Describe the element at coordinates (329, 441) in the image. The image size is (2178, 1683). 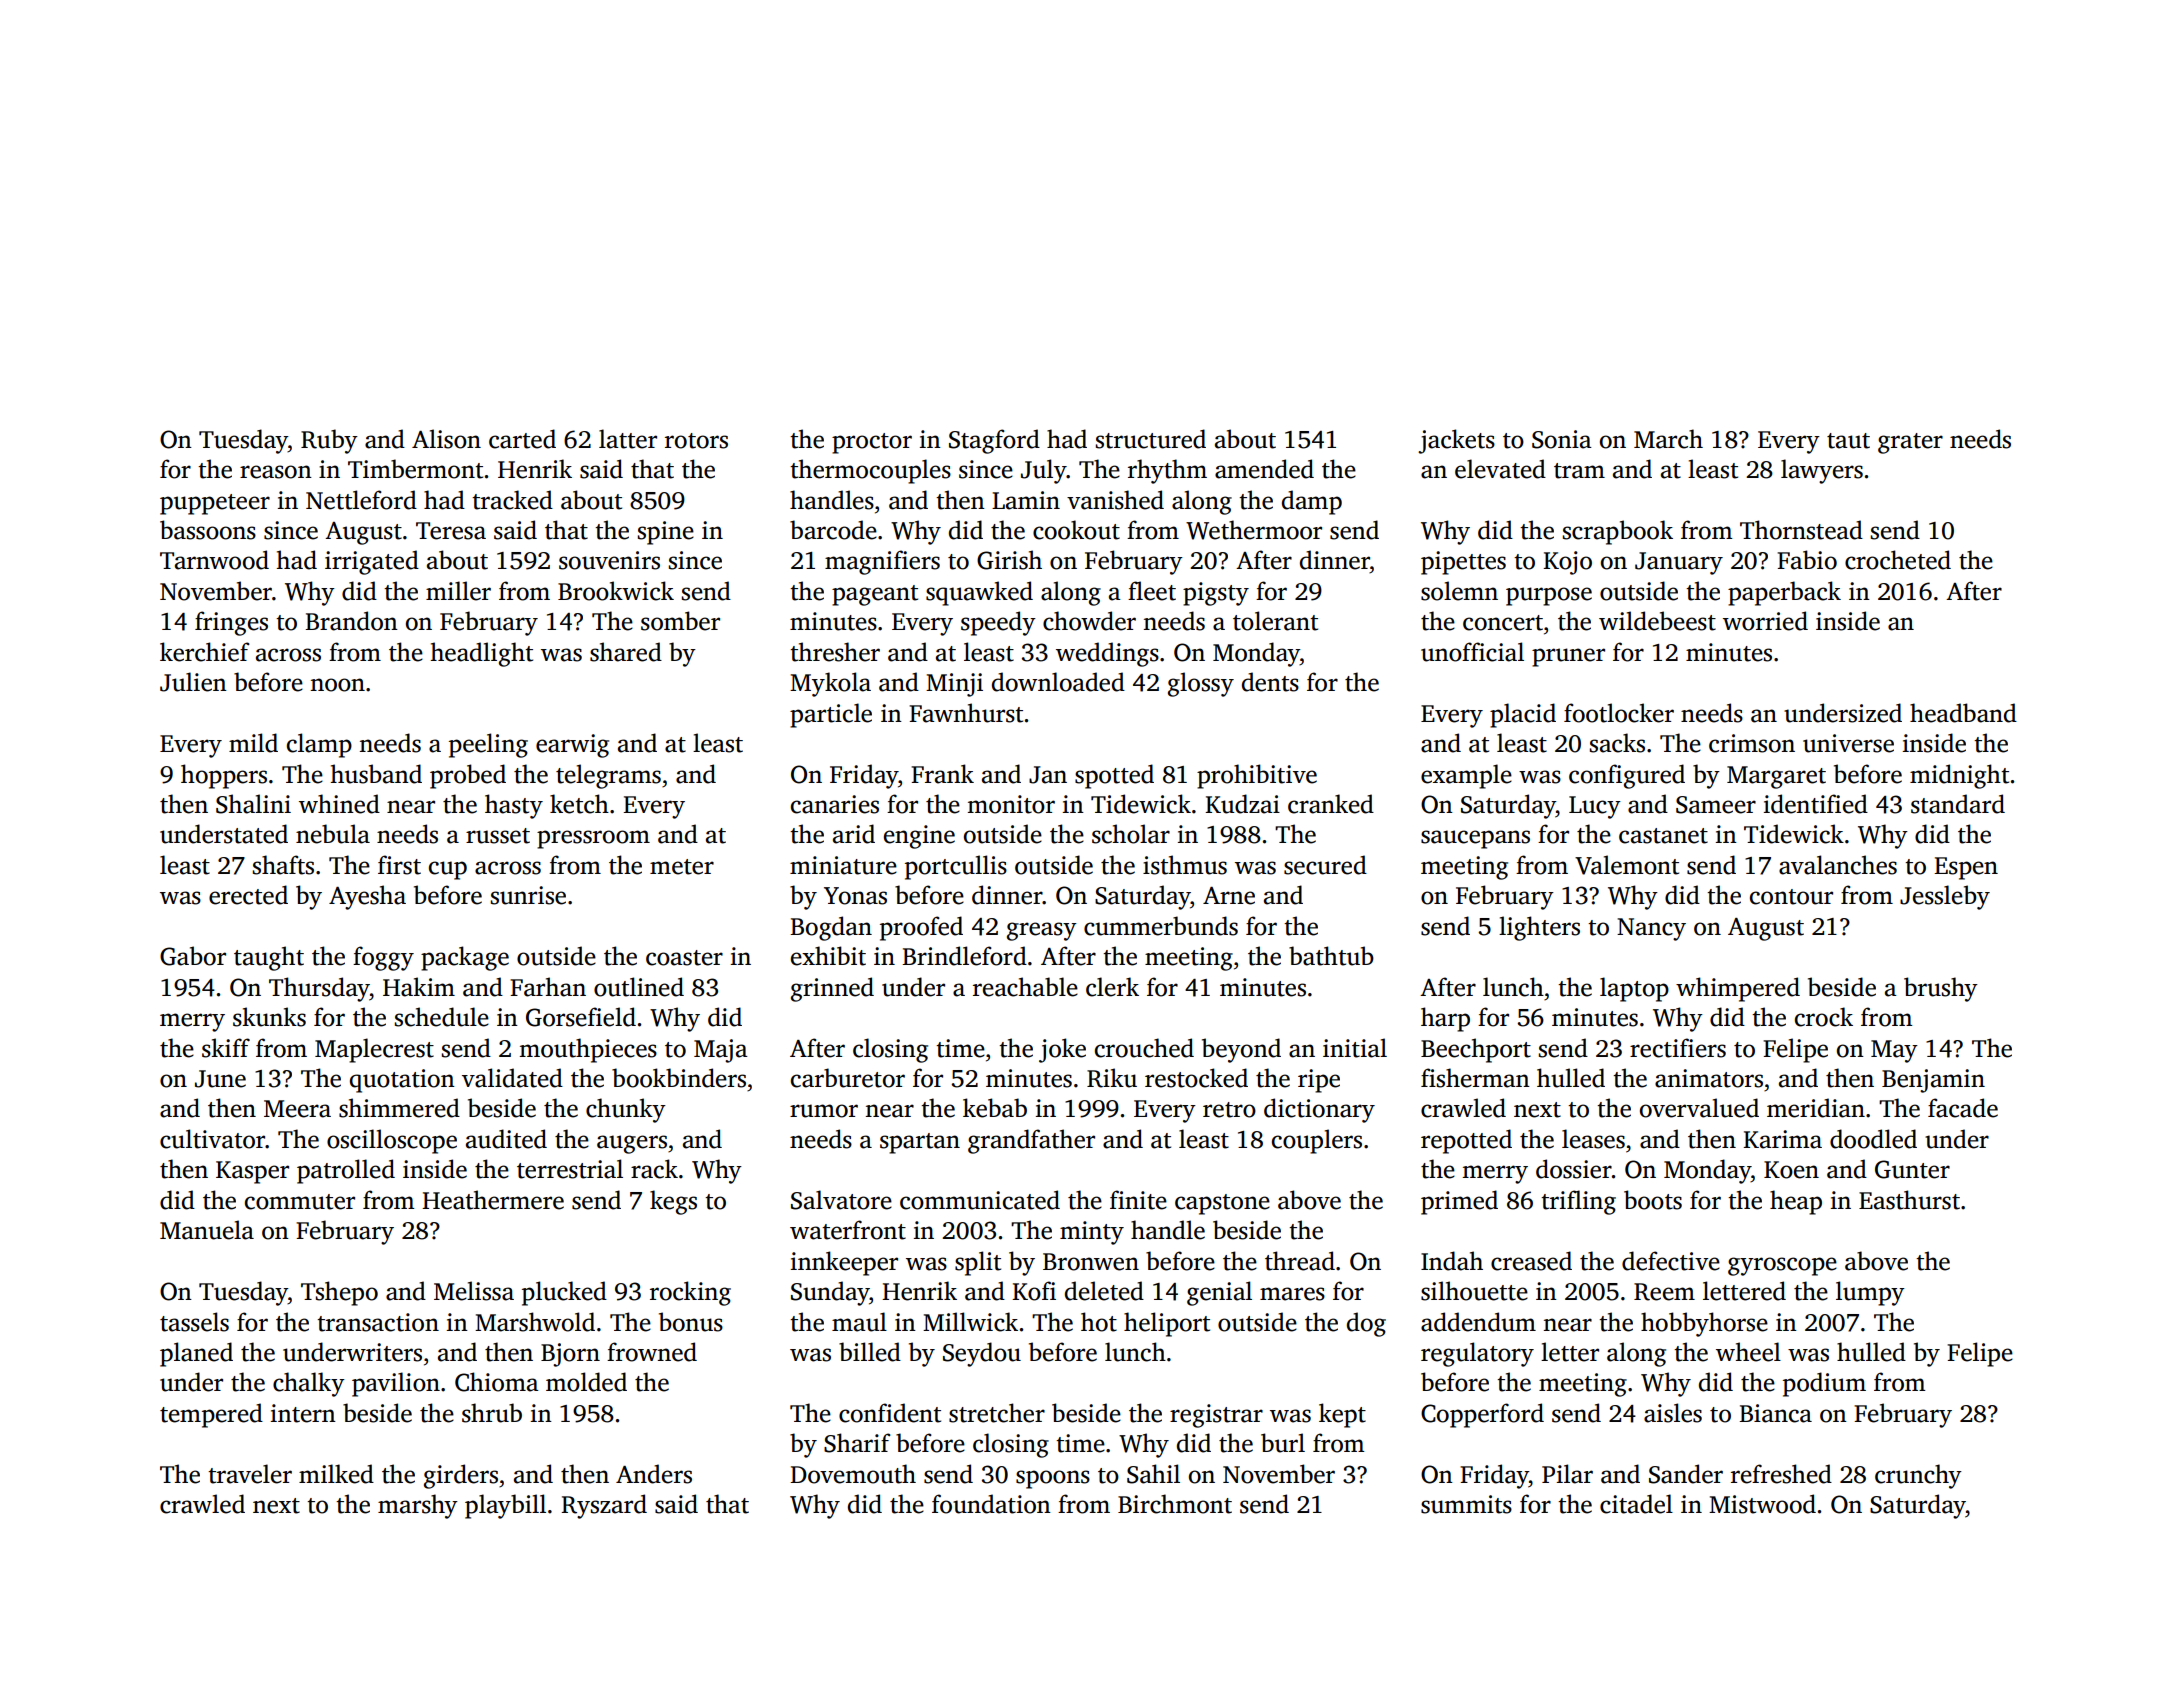
I see `Ruby` at that location.
